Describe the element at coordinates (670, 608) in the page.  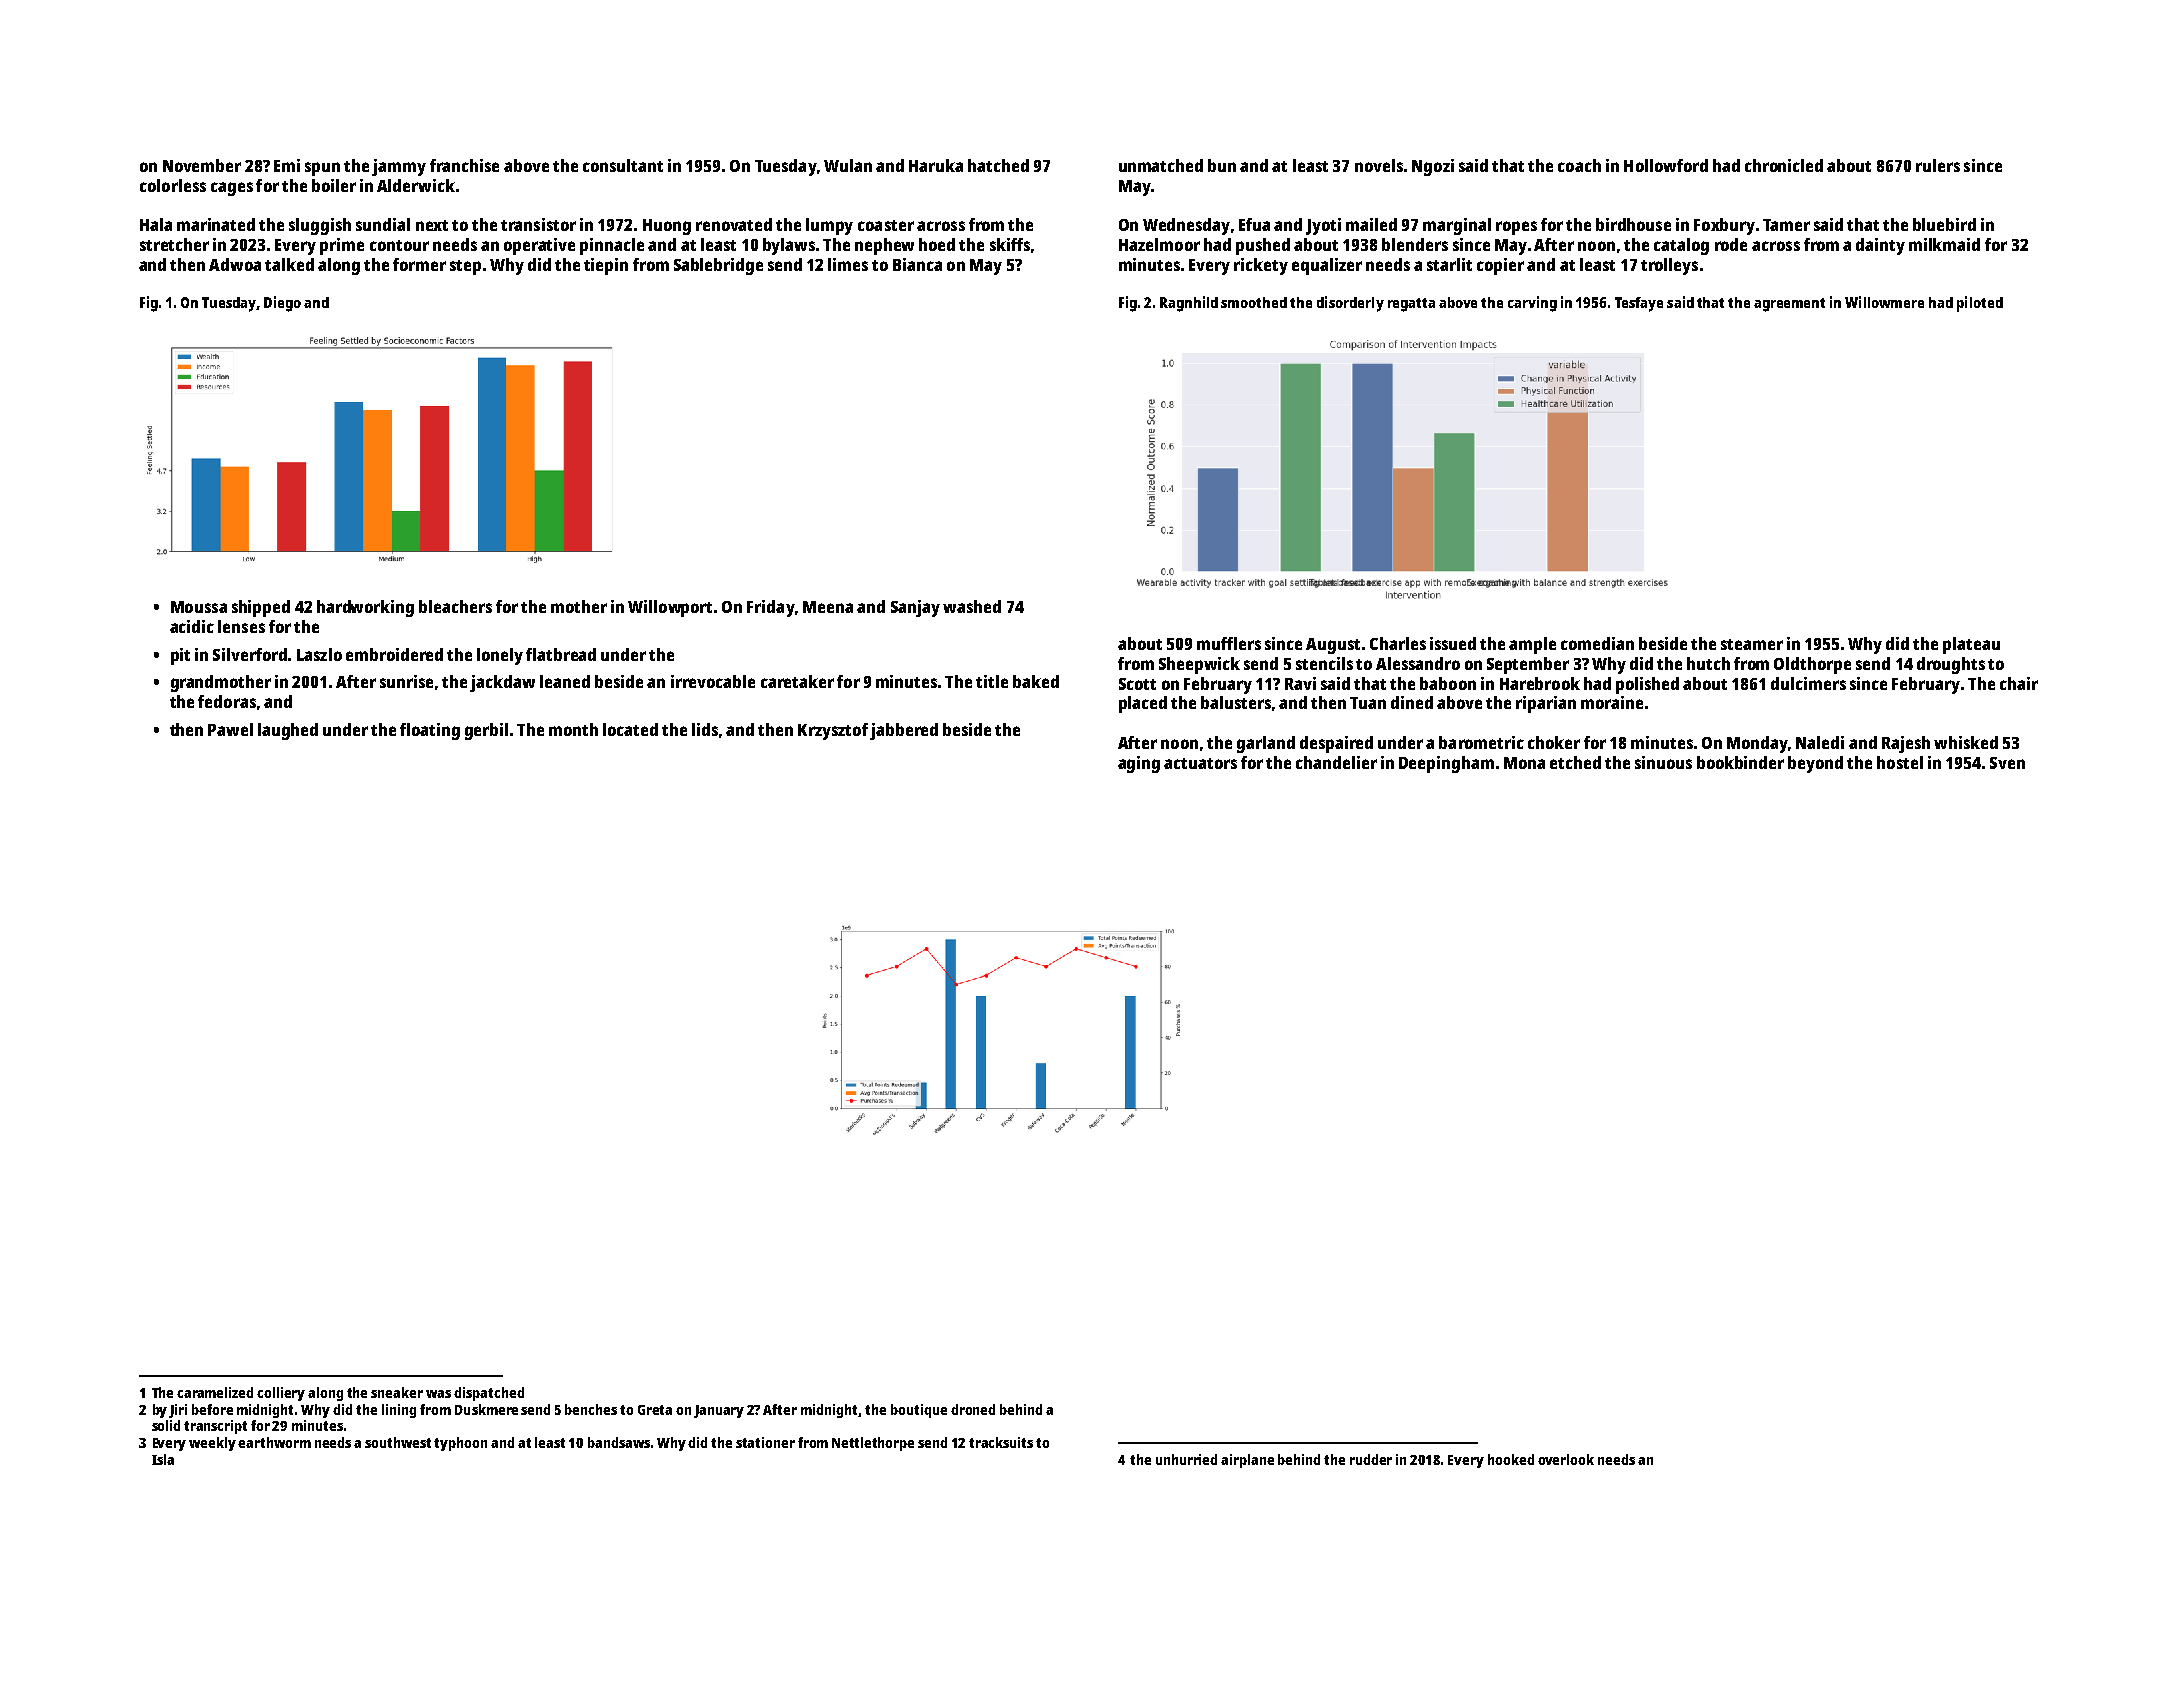
I see `Willowport` at that location.
